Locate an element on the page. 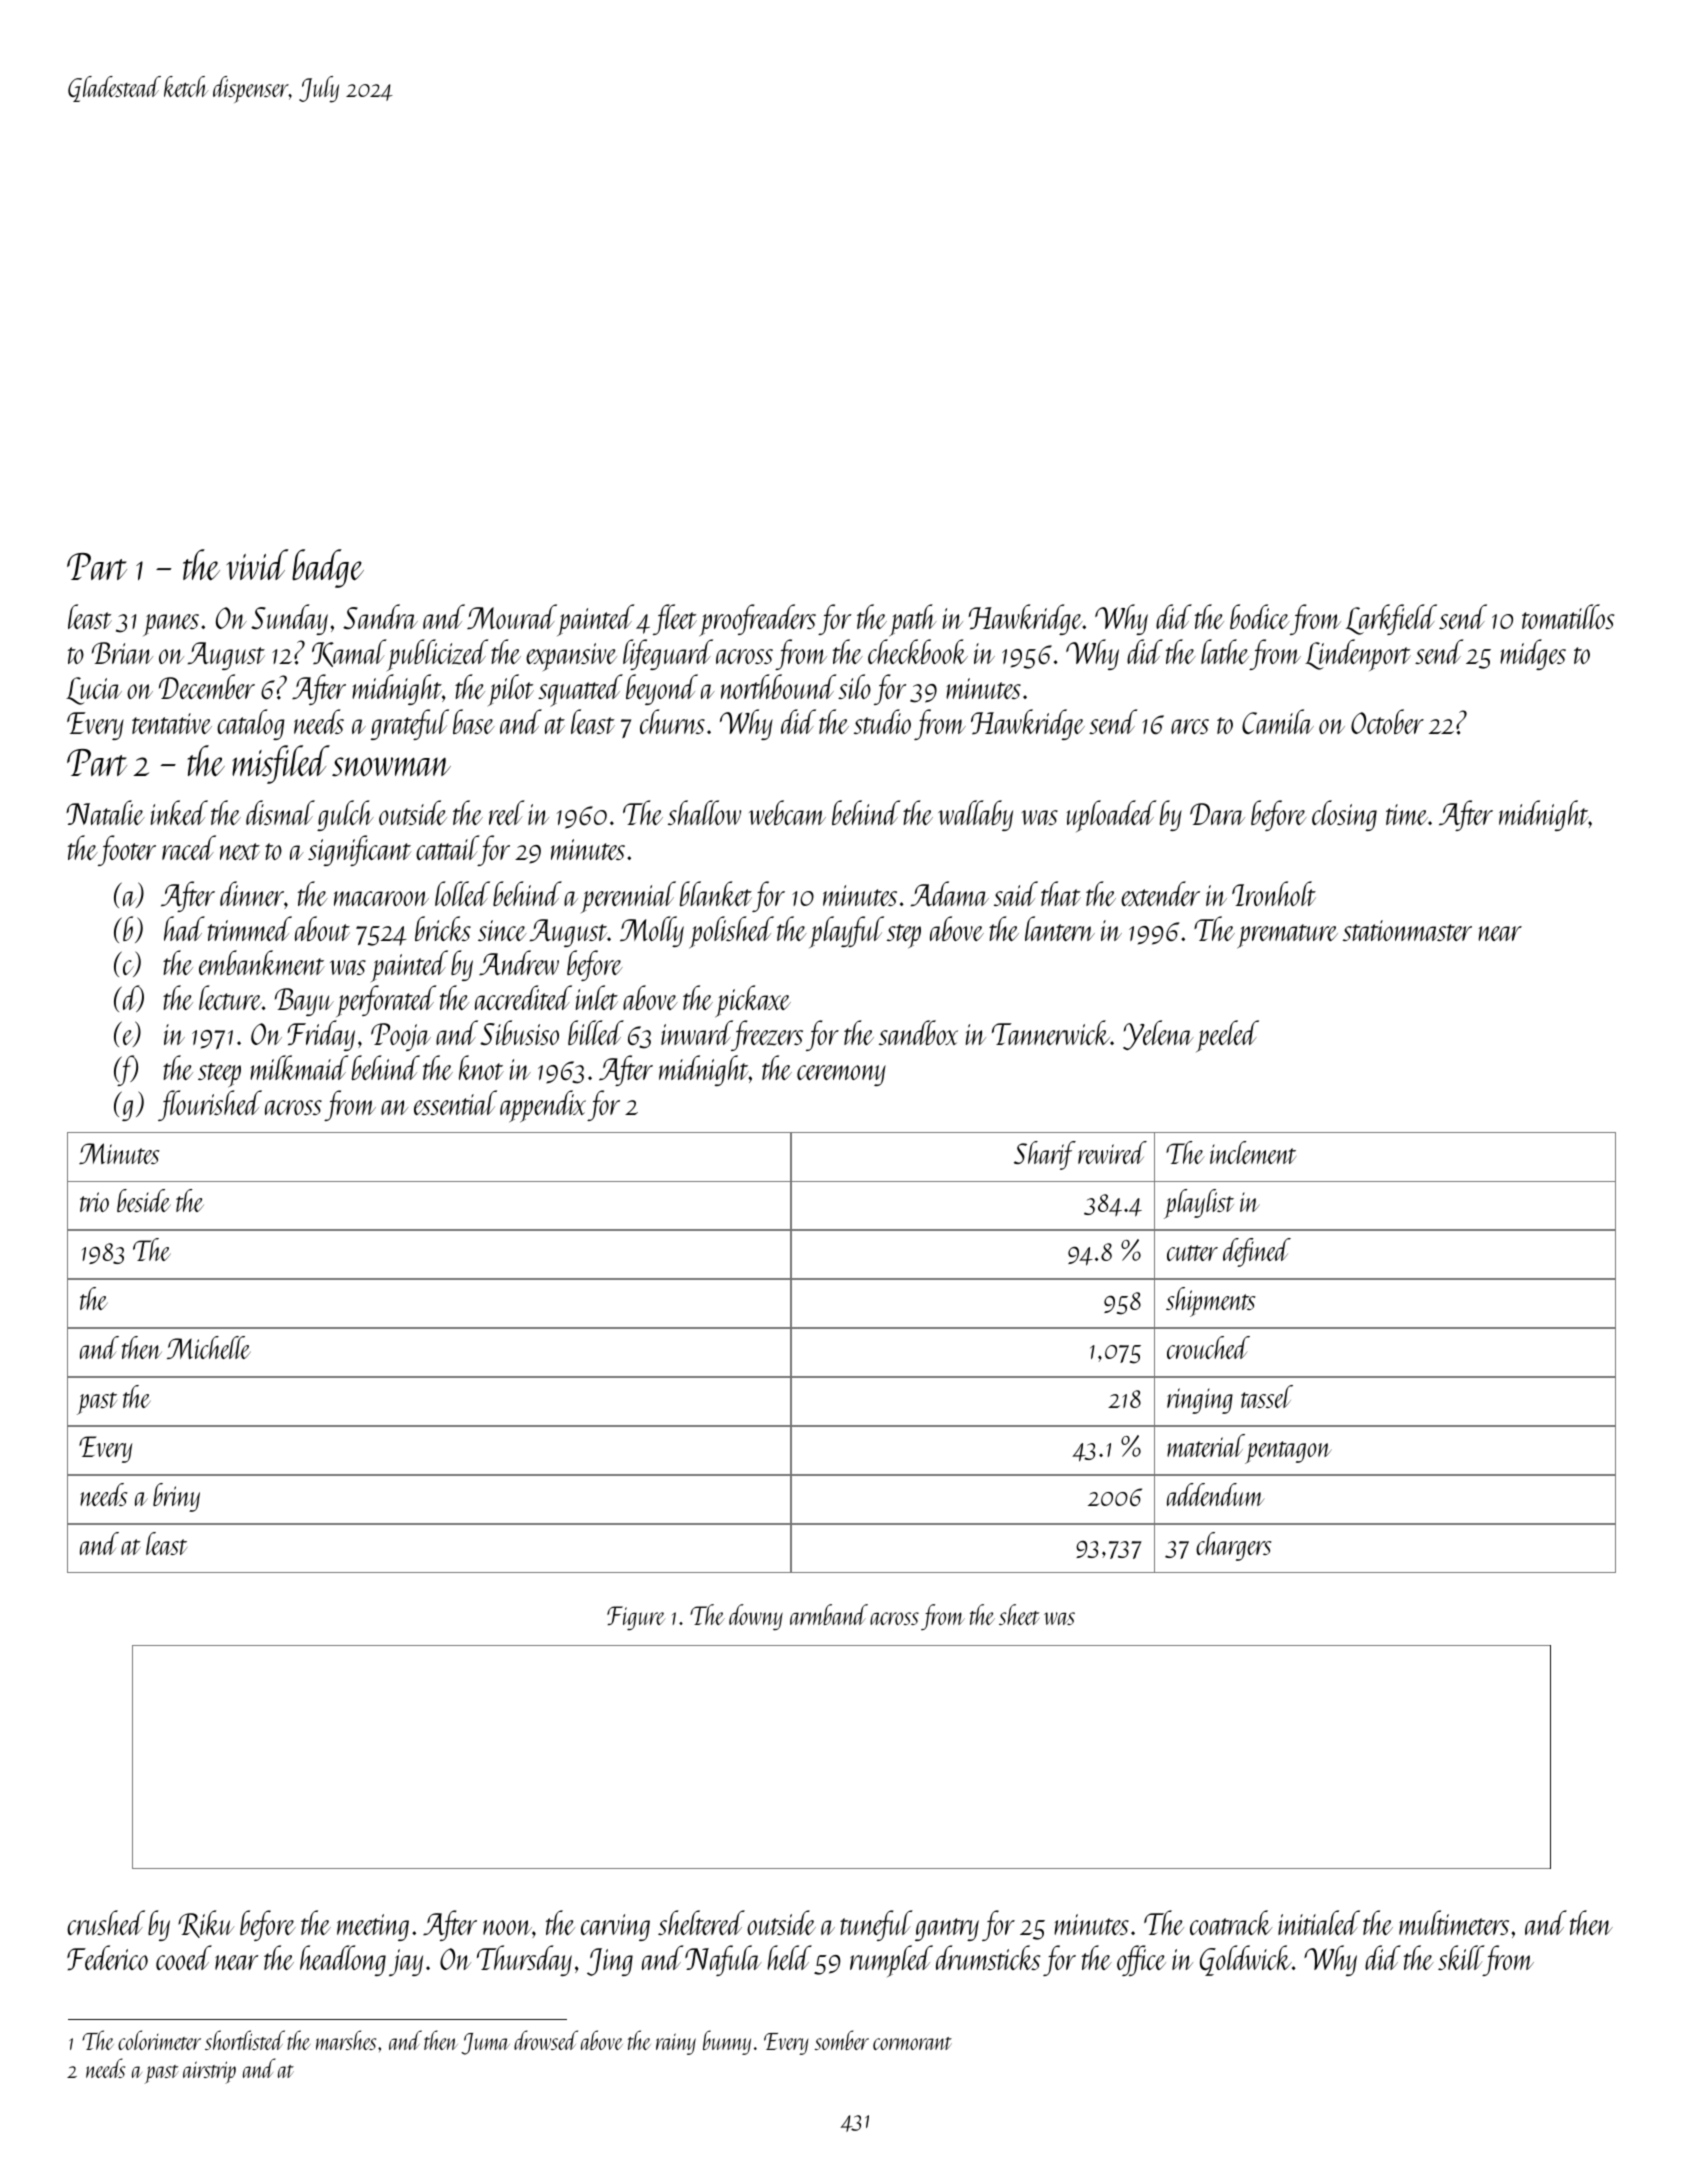 The height and width of the document is (2178, 1683). vivid is located at coordinates (258, 564).
